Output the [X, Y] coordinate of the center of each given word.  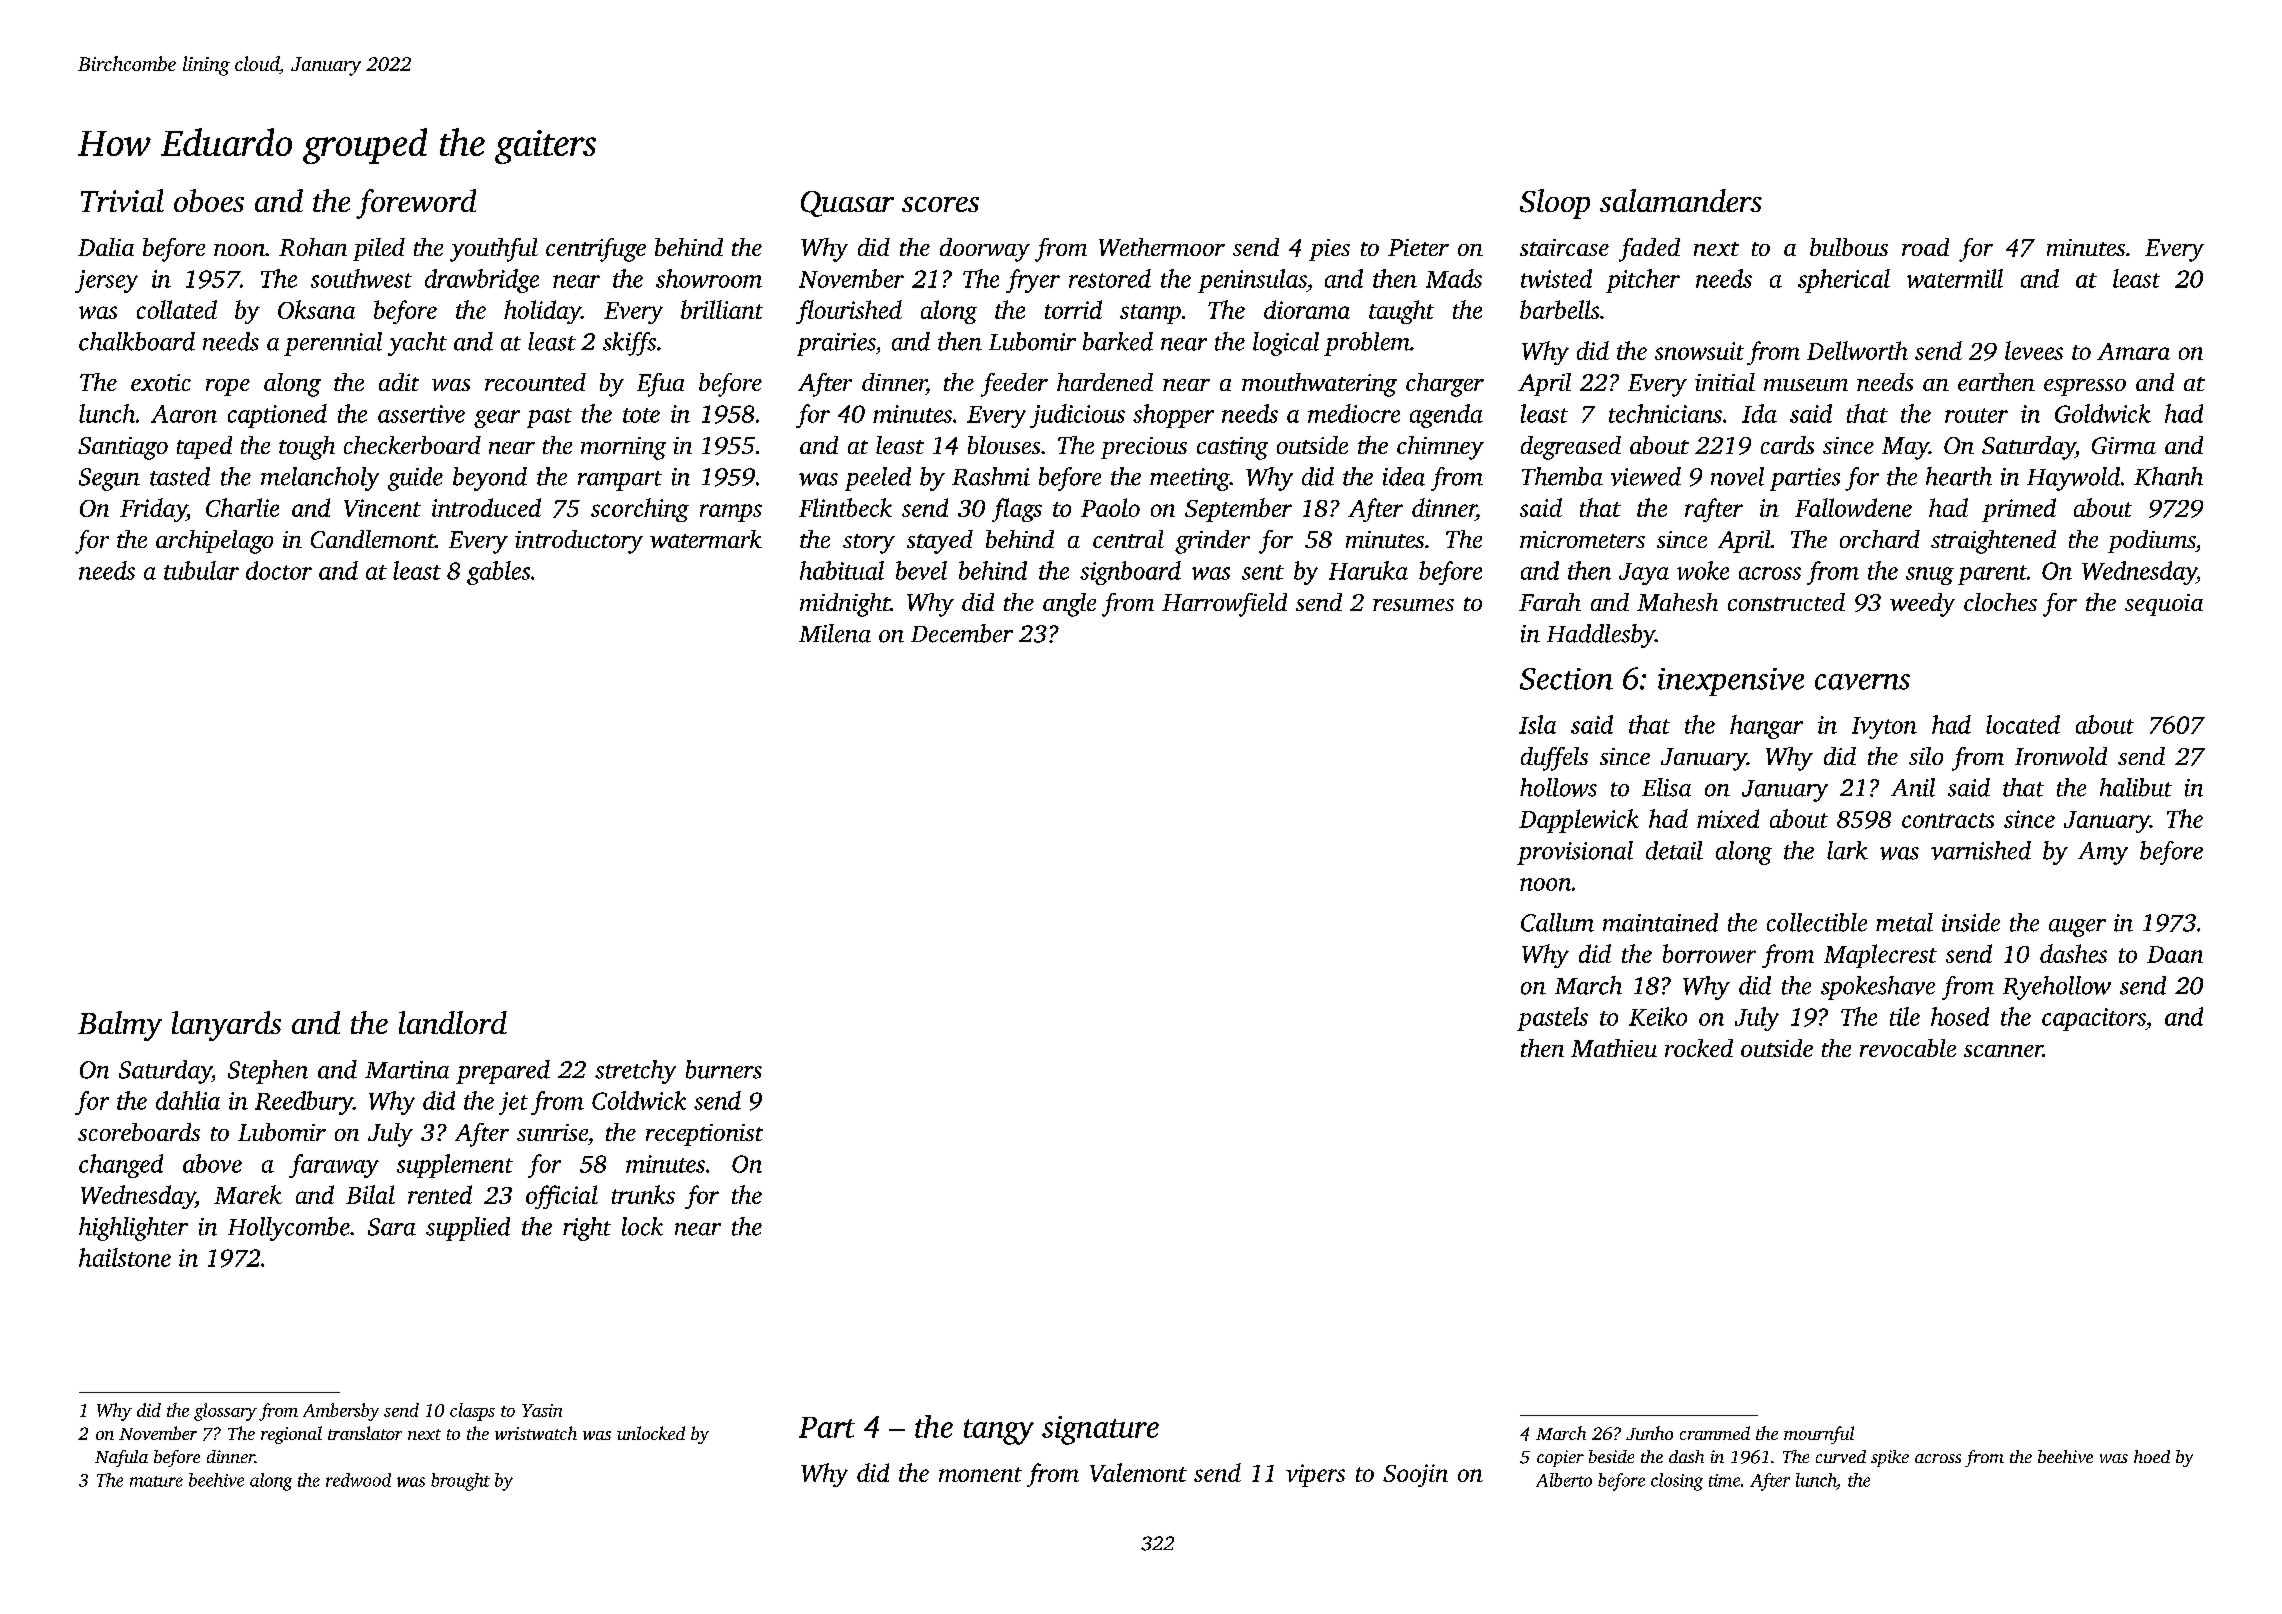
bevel [921, 570]
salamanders [1681, 200]
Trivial [122, 200]
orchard [1880, 539]
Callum [1557, 922]
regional [291, 1435]
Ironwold [2061, 756]
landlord [453, 1022]
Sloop [1555, 204]
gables [498, 573]
